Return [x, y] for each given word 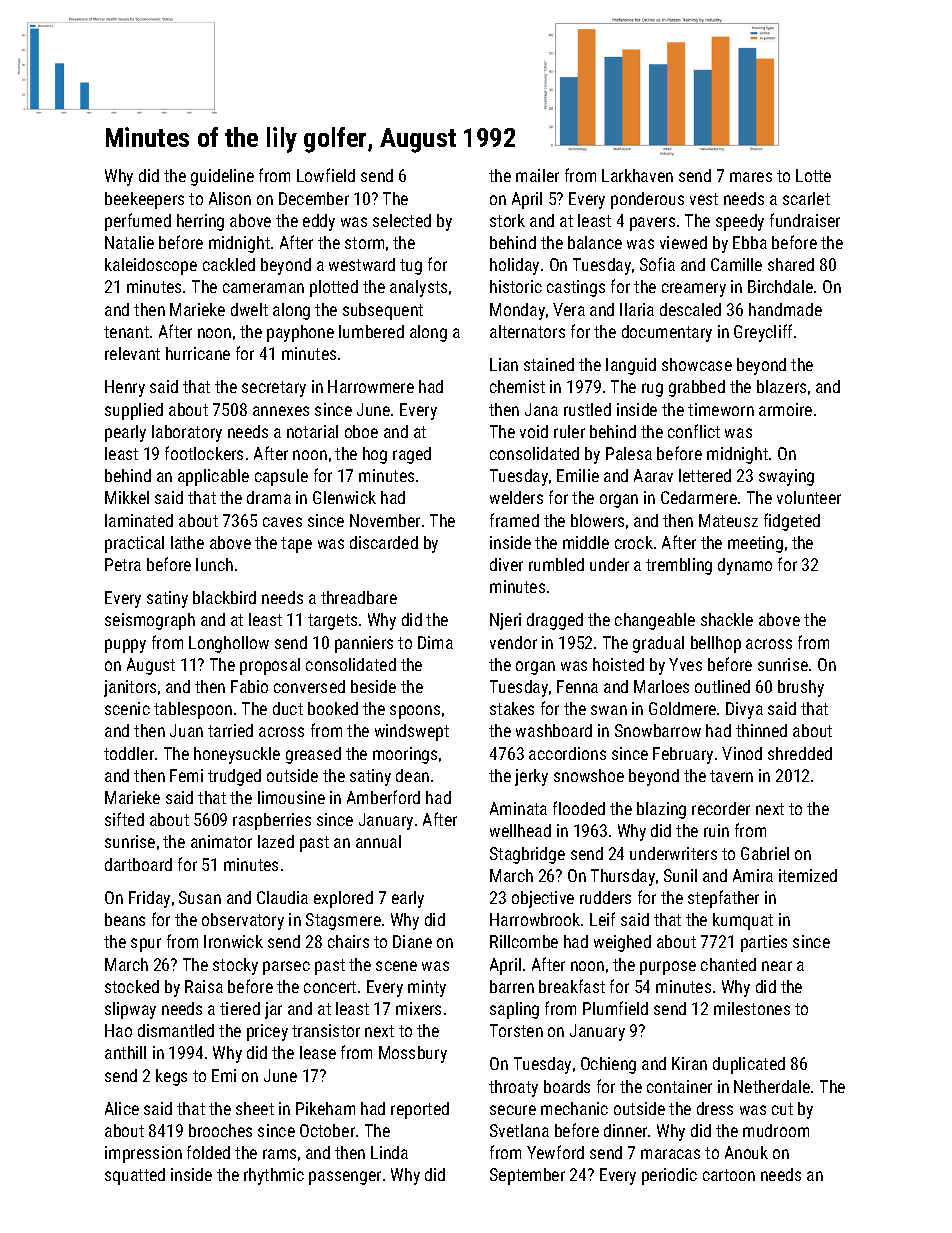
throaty [513, 1088]
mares [751, 177]
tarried [230, 730]
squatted [135, 1176]
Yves [685, 664]
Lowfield [326, 175]
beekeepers [144, 200]
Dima [435, 642]
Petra [123, 564]
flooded [579, 808]
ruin [716, 830]
